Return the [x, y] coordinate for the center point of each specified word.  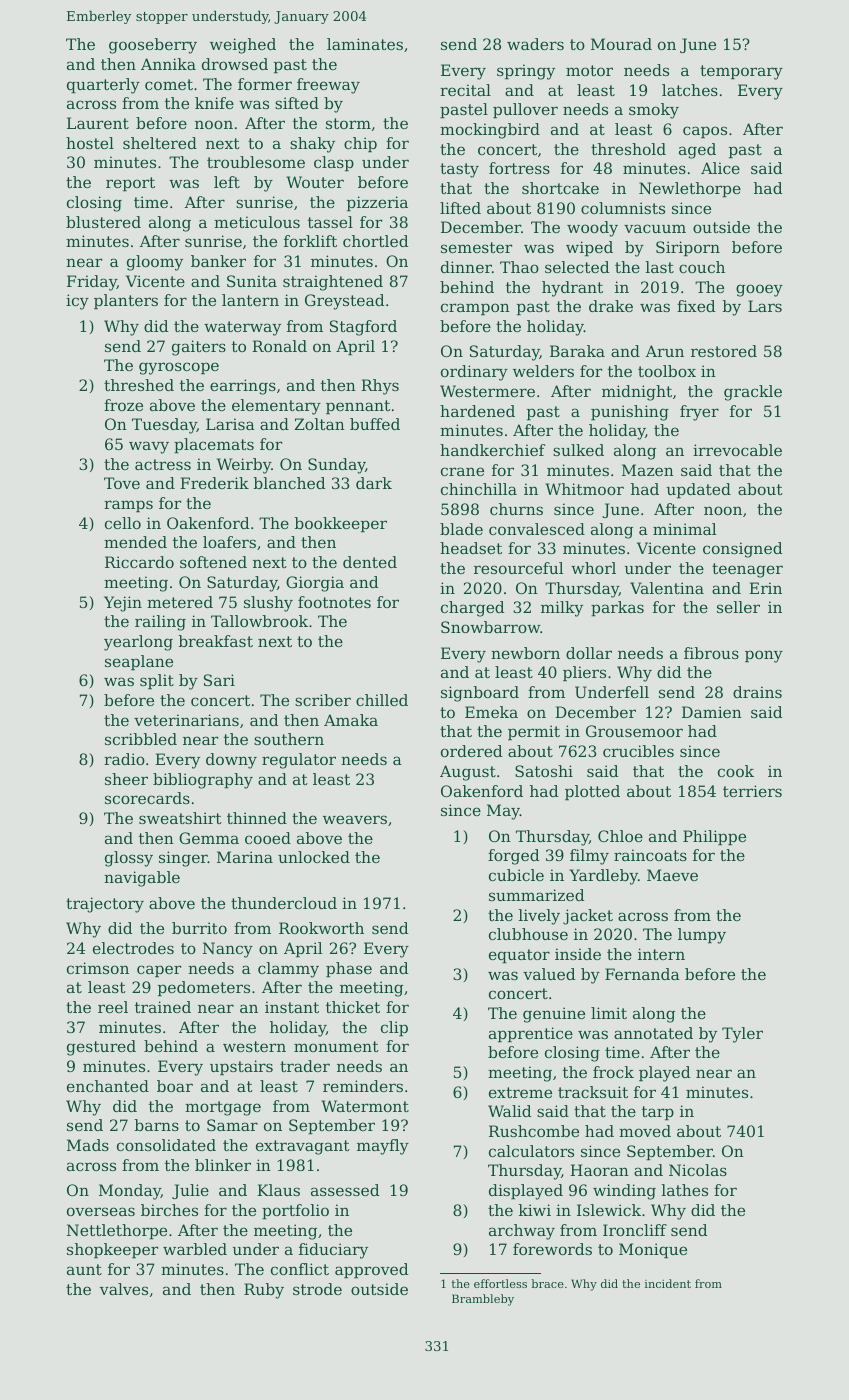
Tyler [742, 1035]
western [254, 1046]
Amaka [351, 720]
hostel [90, 143]
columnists [623, 208]
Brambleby [483, 1300]
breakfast [216, 641]
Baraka [577, 351]
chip [360, 145]
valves [124, 1289]
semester [476, 247]
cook [736, 771]
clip [394, 1029]
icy [77, 302]
